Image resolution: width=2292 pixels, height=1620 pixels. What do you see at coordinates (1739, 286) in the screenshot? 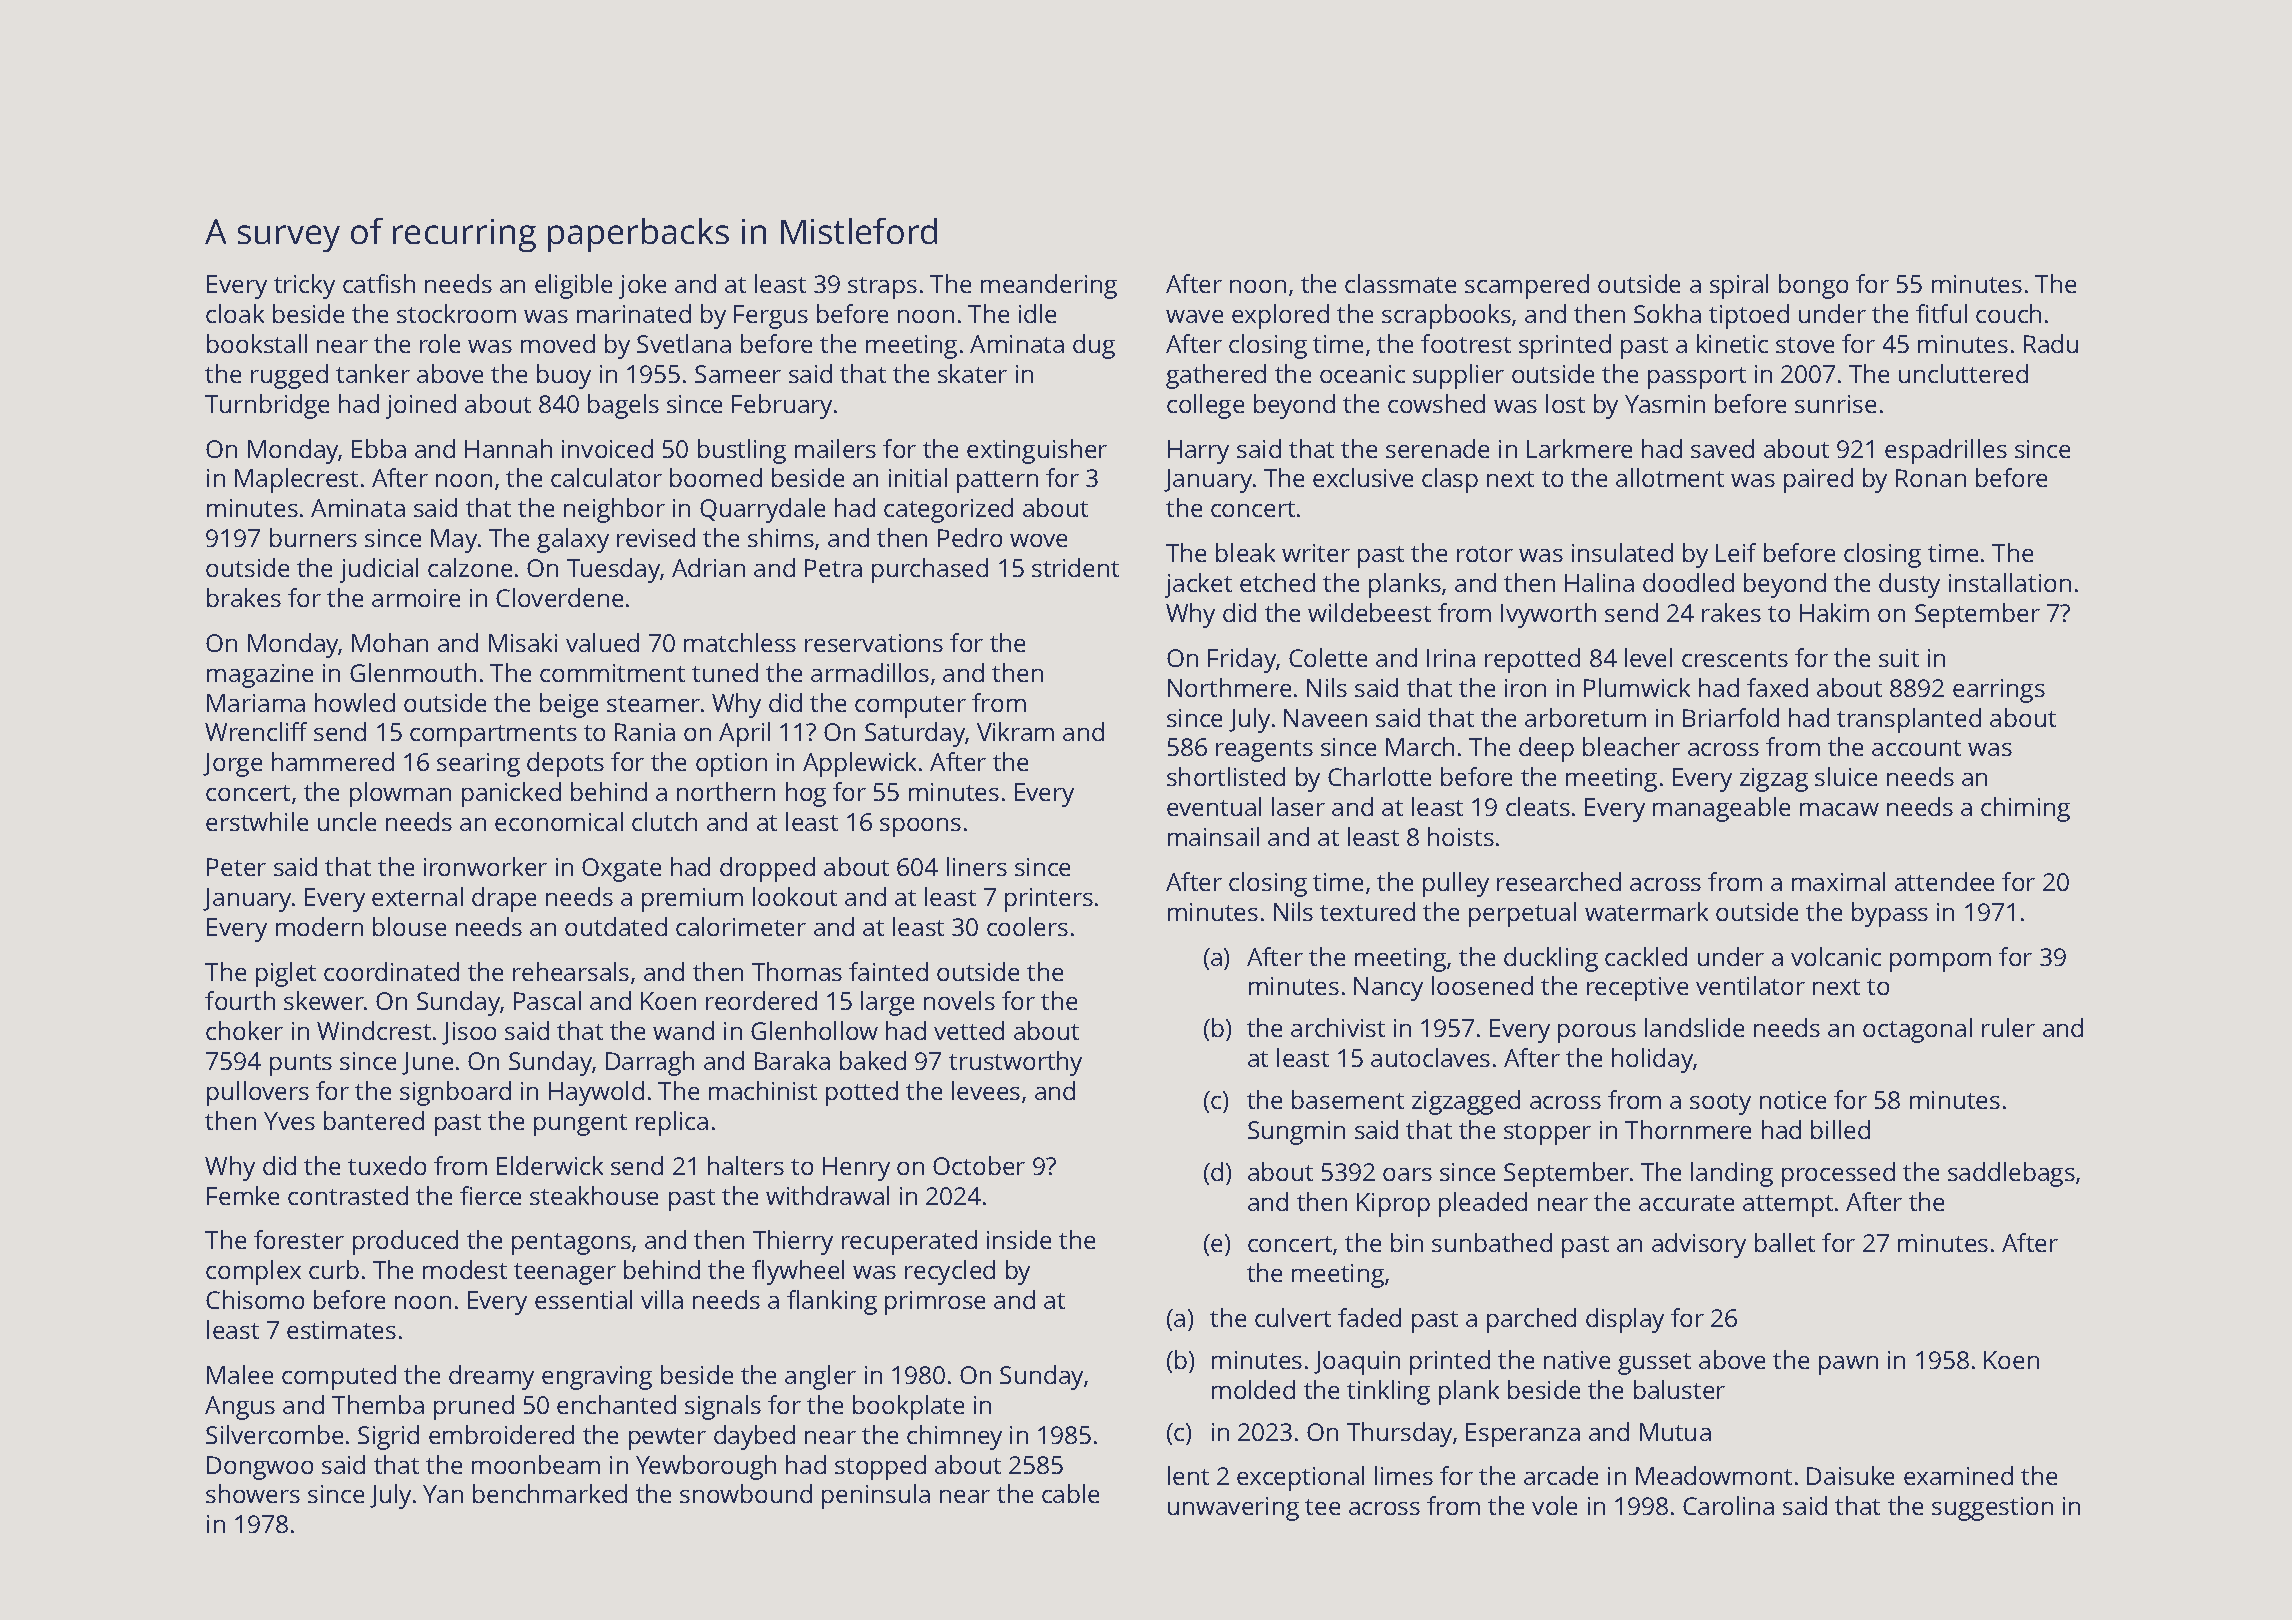
I see `spiral` at bounding box center [1739, 286].
